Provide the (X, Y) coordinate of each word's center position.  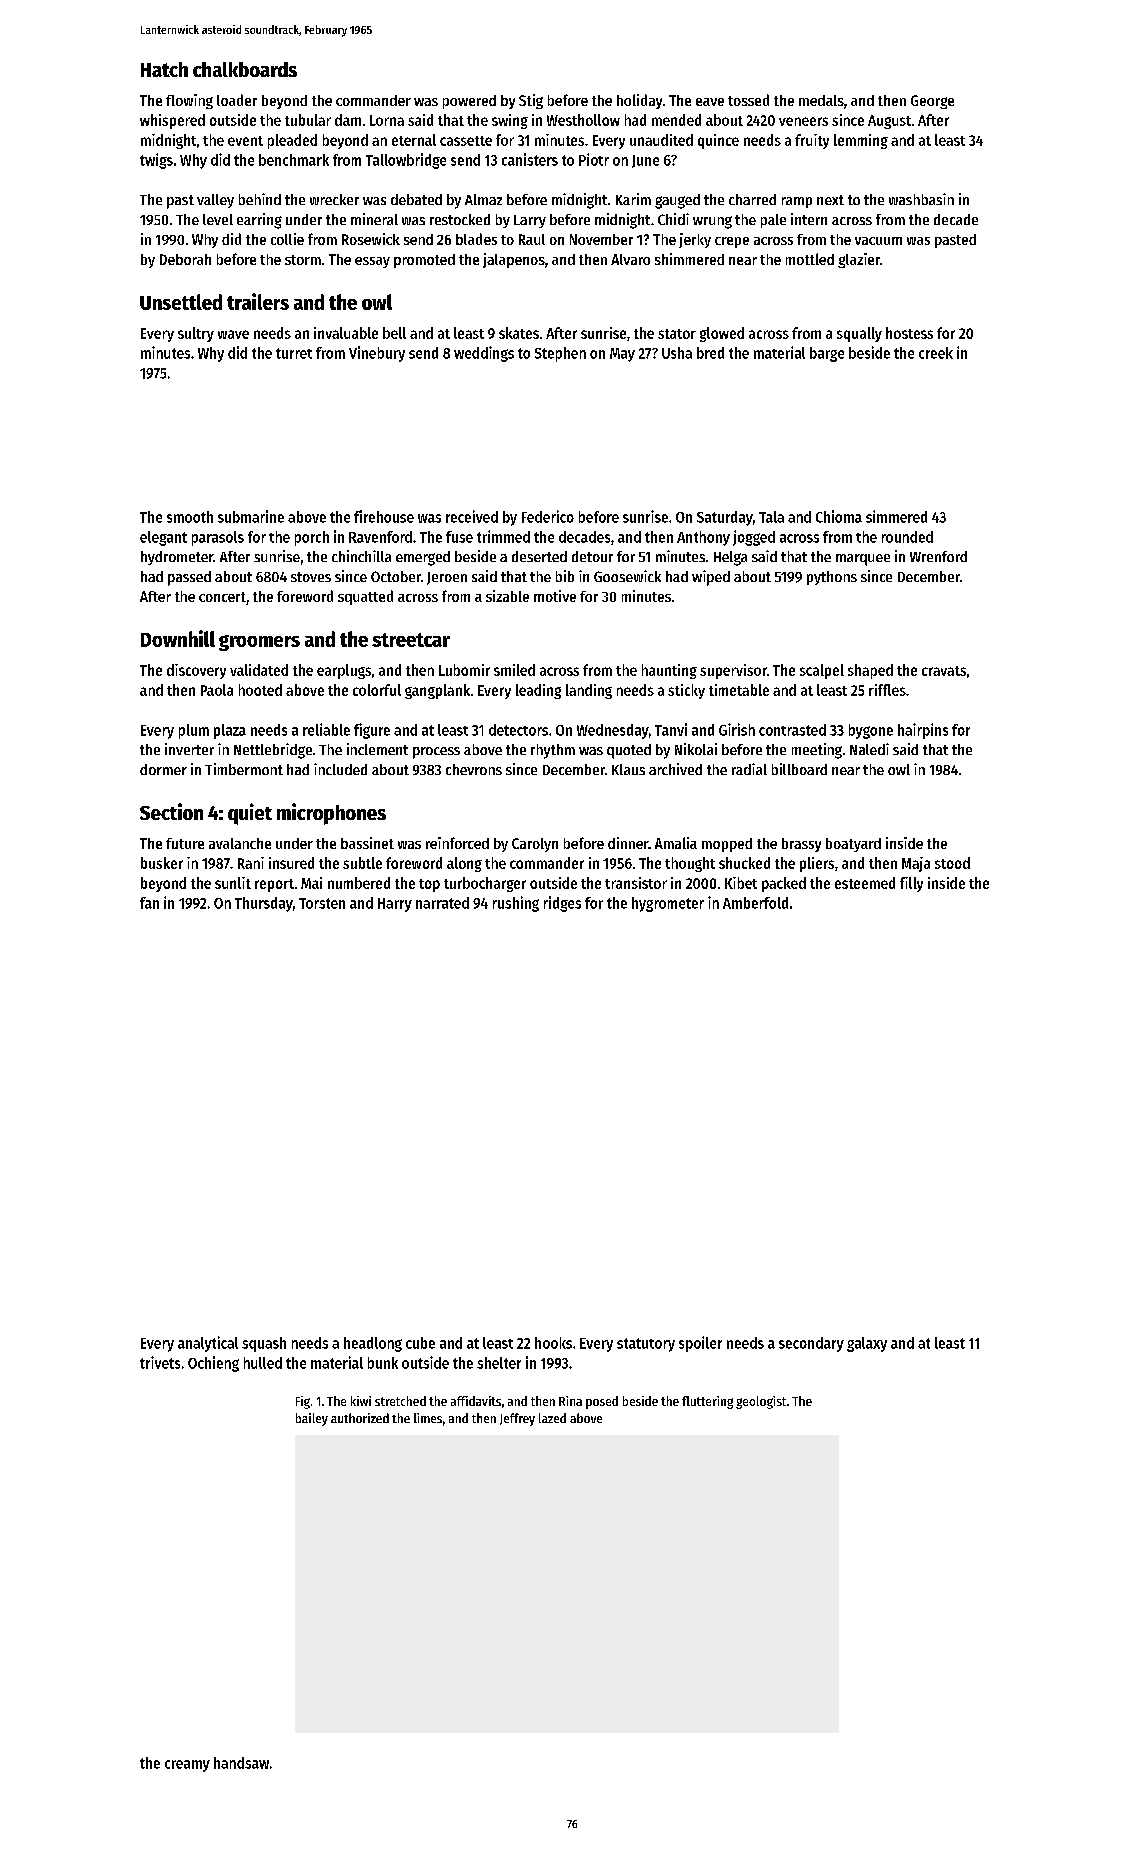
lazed (552, 1418)
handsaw (241, 1763)
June (645, 161)
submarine (251, 516)
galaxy (867, 1344)
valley (215, 201)
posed (602, 1402)
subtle (362, 863)
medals (821, 100)
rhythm (553, 751)
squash (264, 1344)
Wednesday (613, 731)
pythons (832, 578)
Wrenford (938, 556)
